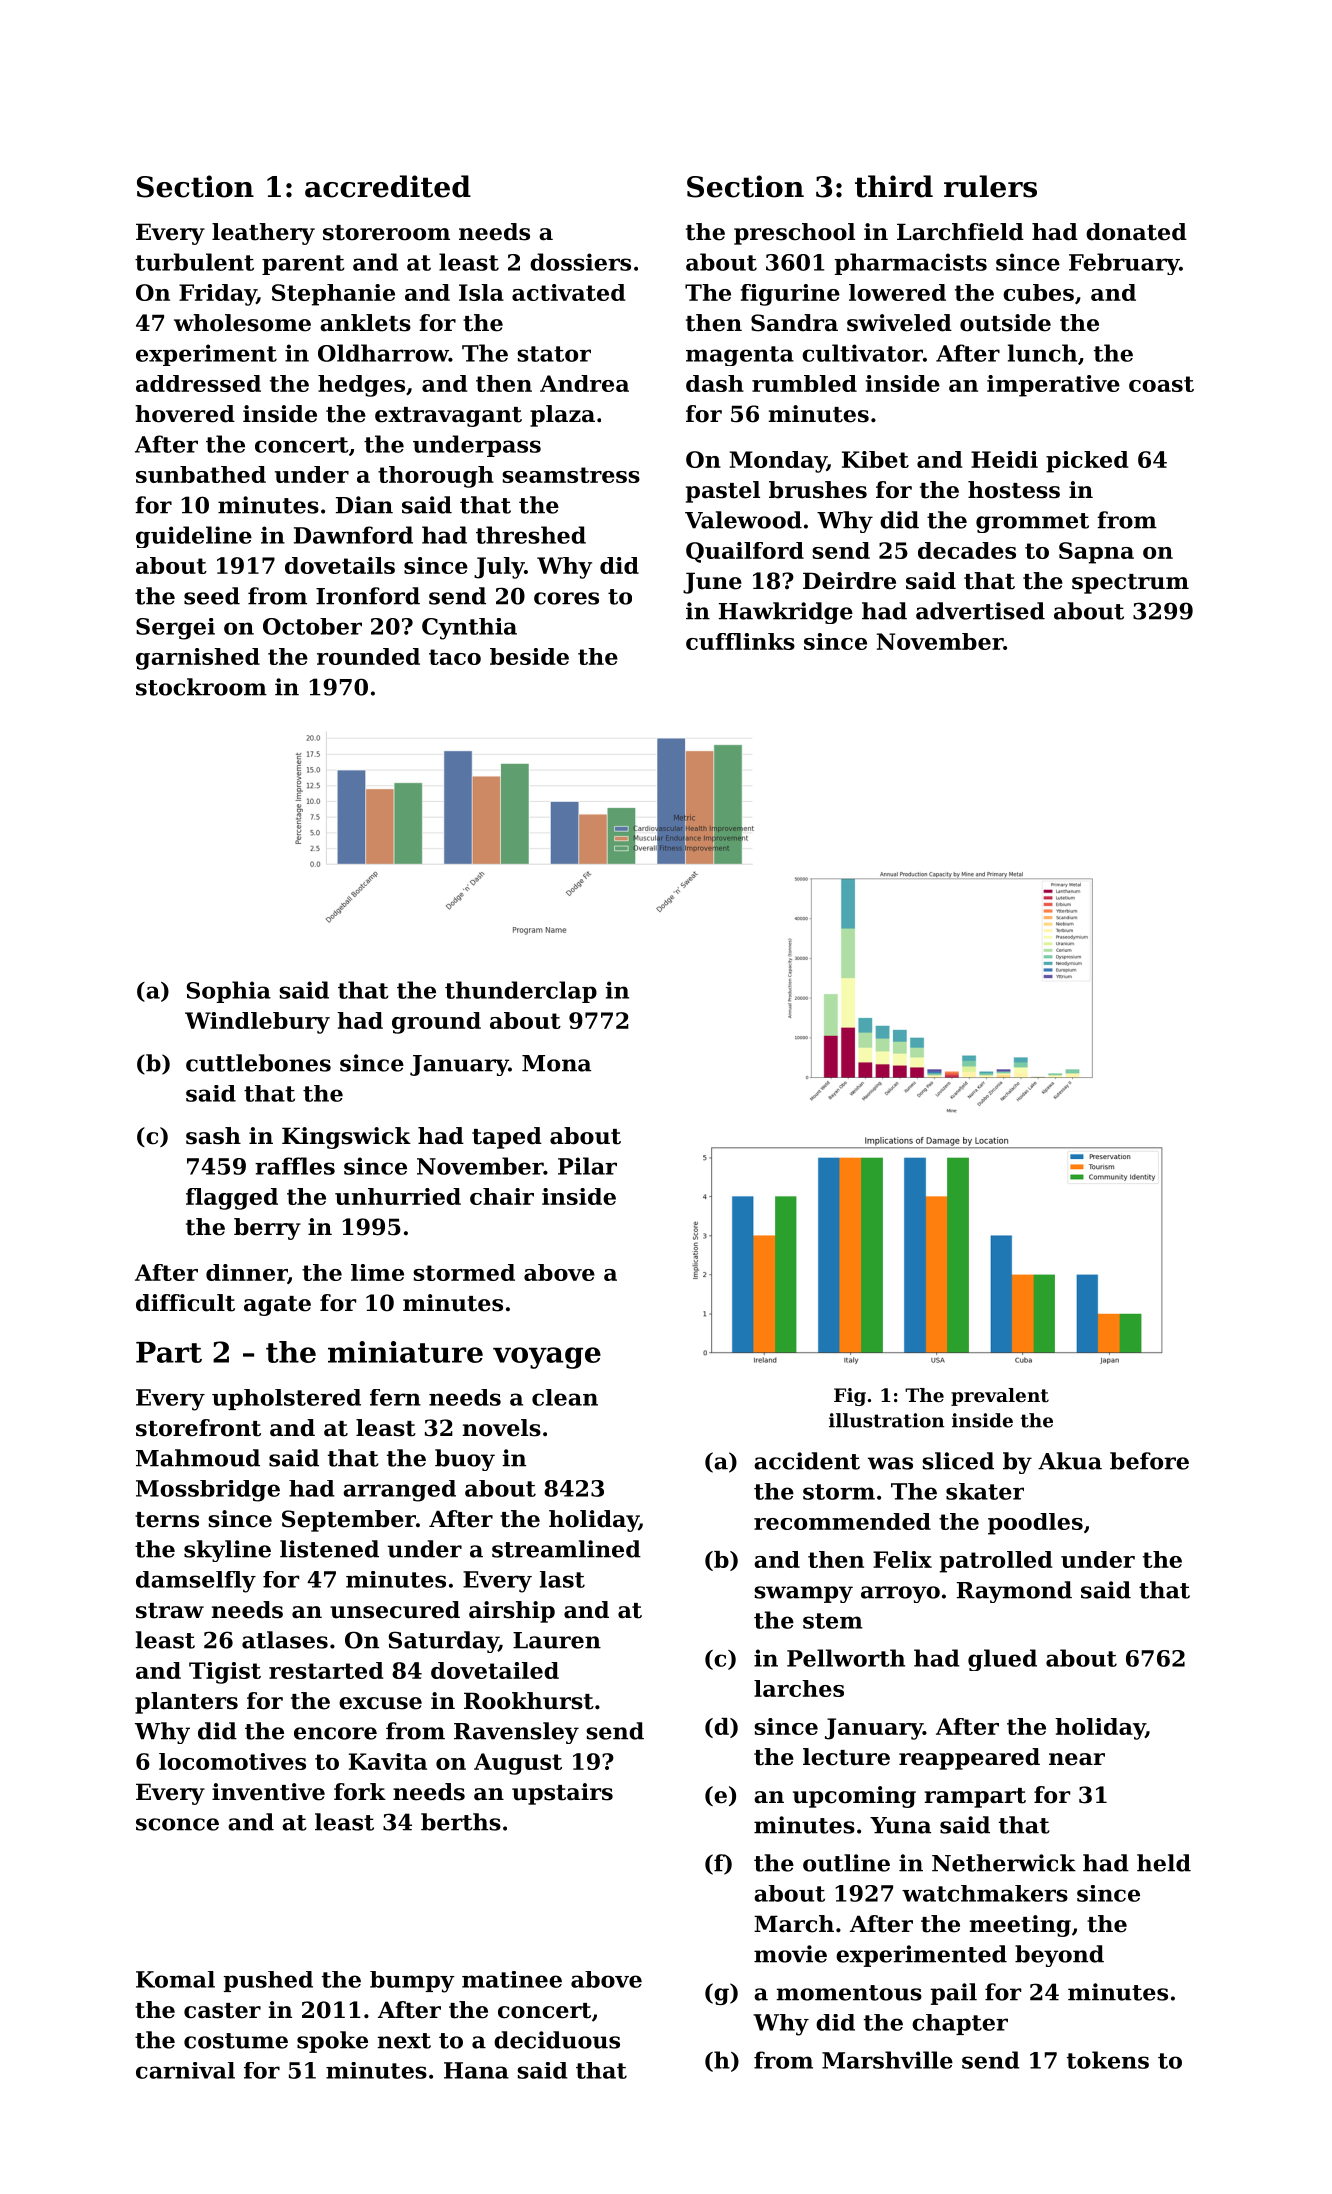 The image size is (1332, 2194). I want to click on taped, so click(507, 1138).
